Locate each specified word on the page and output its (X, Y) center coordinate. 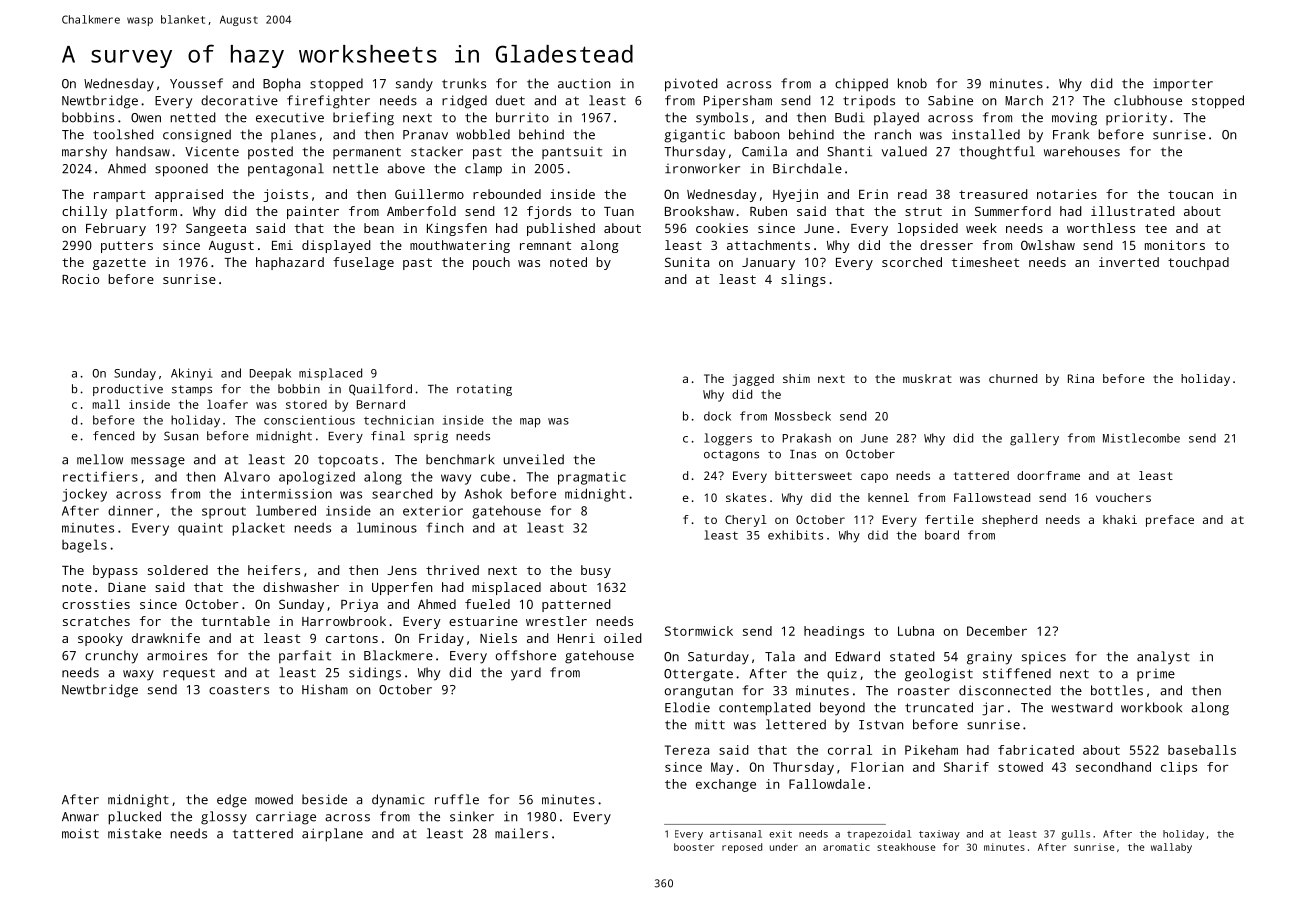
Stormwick (699, 631)
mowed (274, 799)
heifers (274, 570)
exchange (726, 785)
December (997, 631)
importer (1183, 85)
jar (993, 709)
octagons (731, 455)
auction (584, 84)
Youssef (196, 83)
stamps (192, 390)
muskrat (927, 378)
